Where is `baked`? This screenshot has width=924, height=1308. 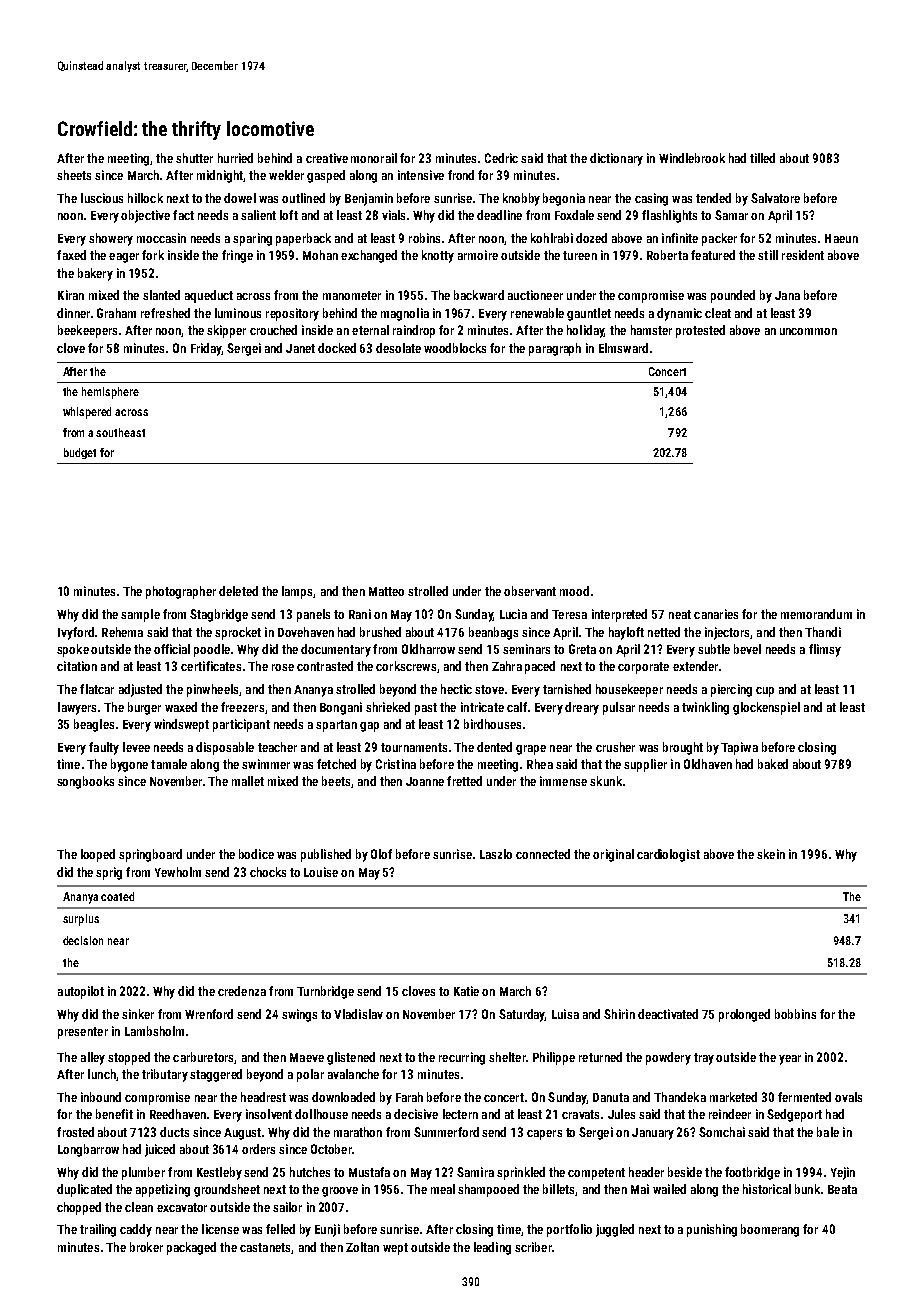 baked is located at coordinates (773, 764).
